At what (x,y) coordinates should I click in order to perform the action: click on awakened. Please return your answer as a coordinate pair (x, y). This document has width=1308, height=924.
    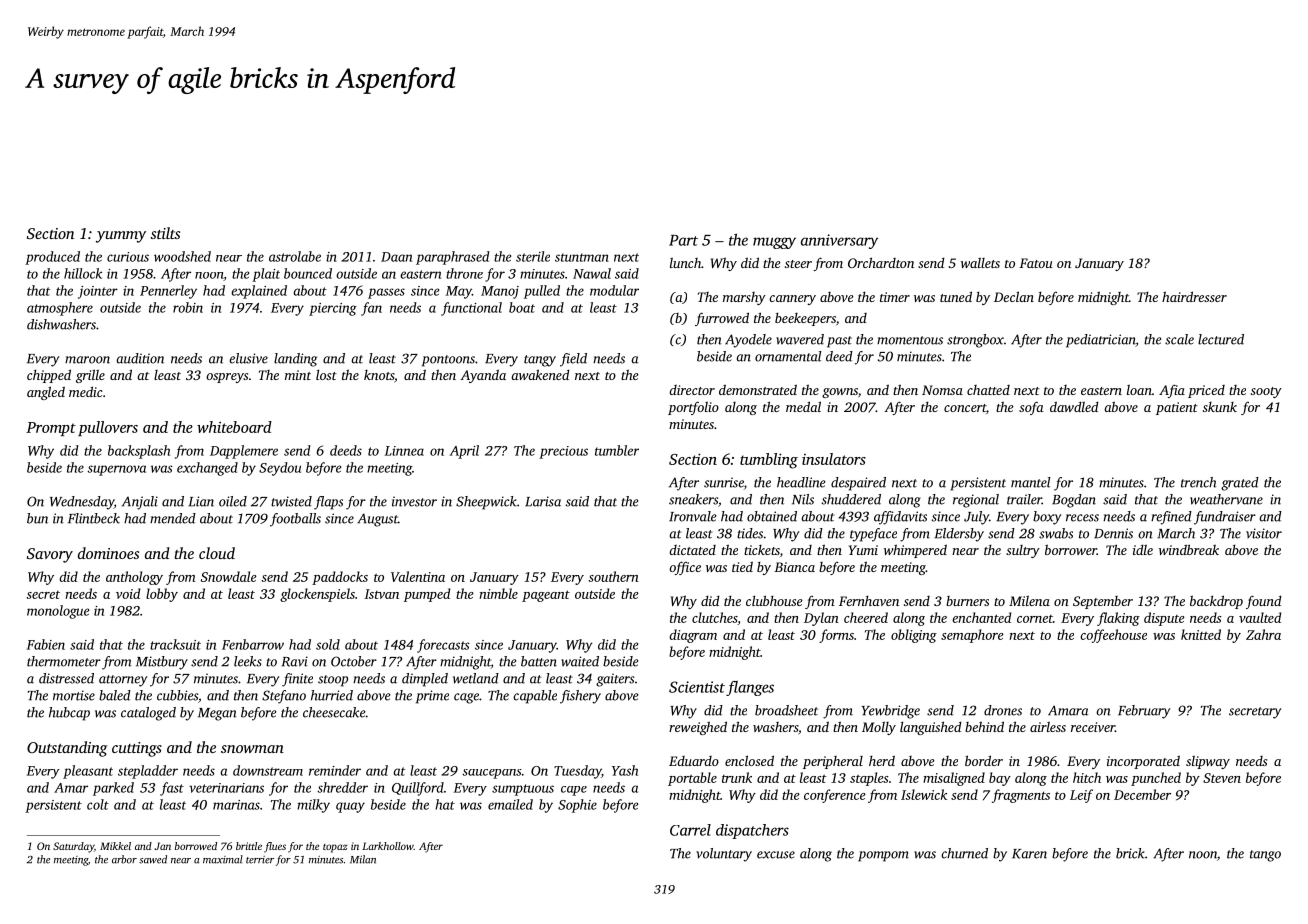
    Looking at the image, I should click on (540, 374).
